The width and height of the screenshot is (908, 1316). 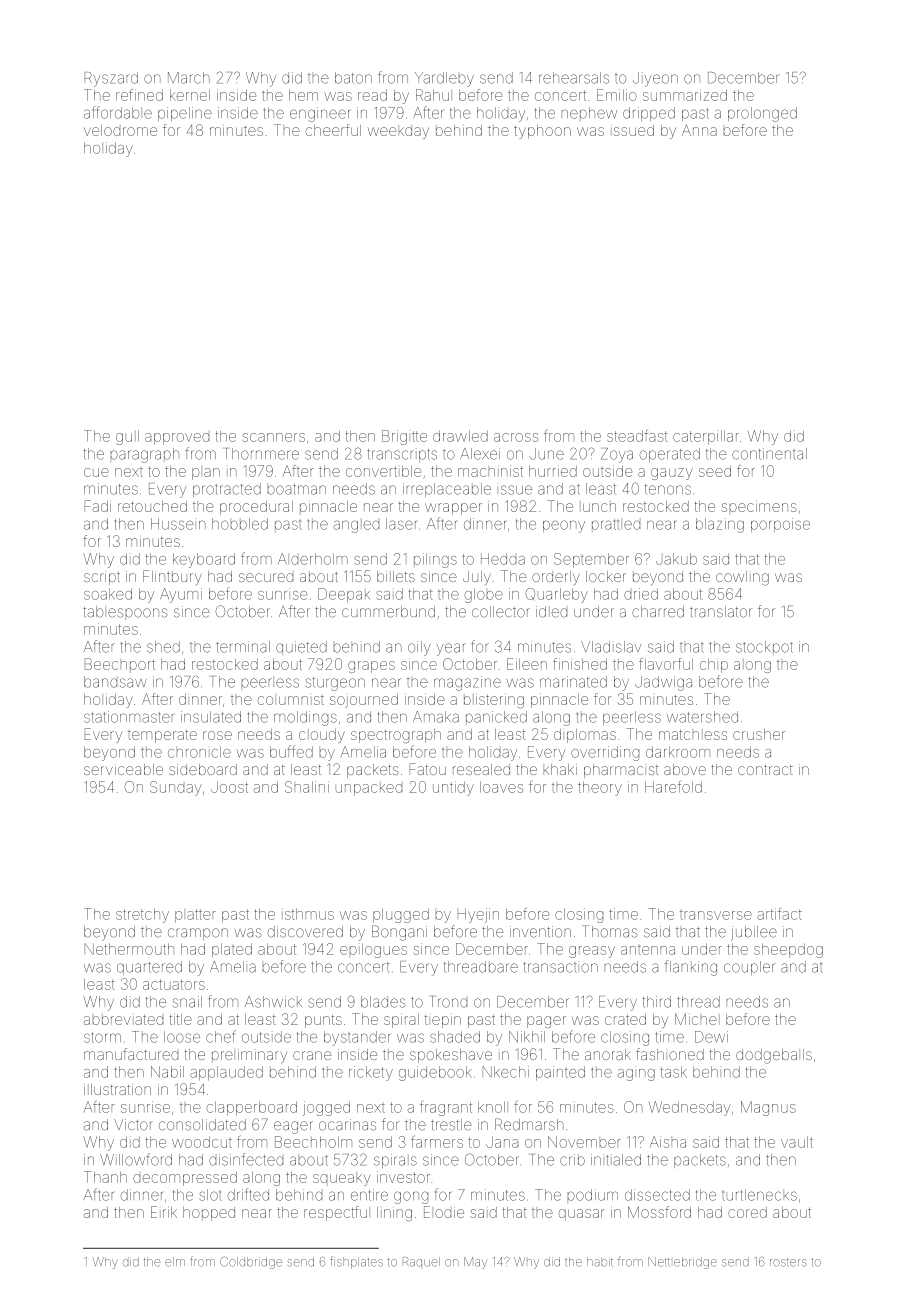 I want to click on coupler, so click(x=749, y=968).
